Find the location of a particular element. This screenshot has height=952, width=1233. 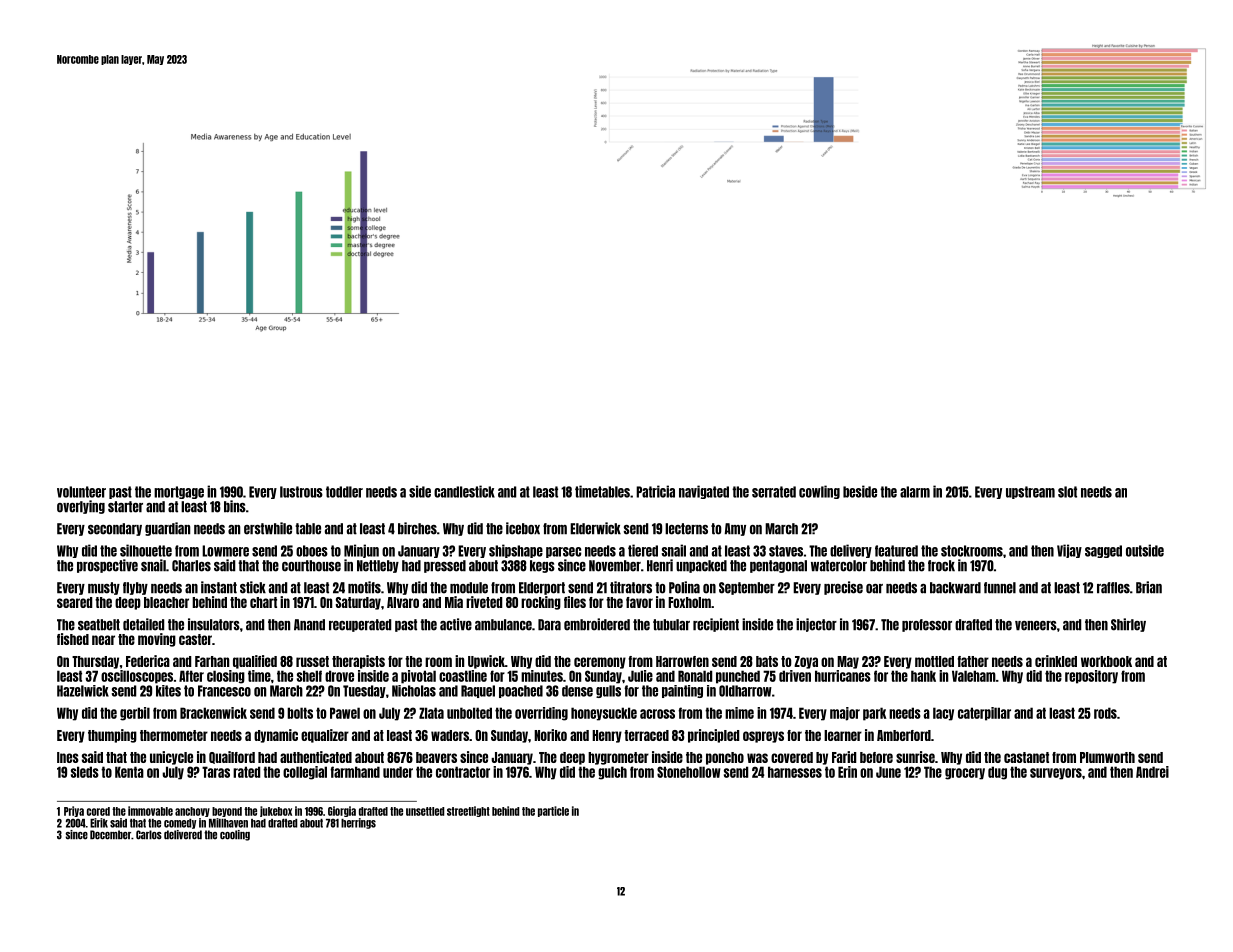

navigated is located at coordinates (704, 492).
